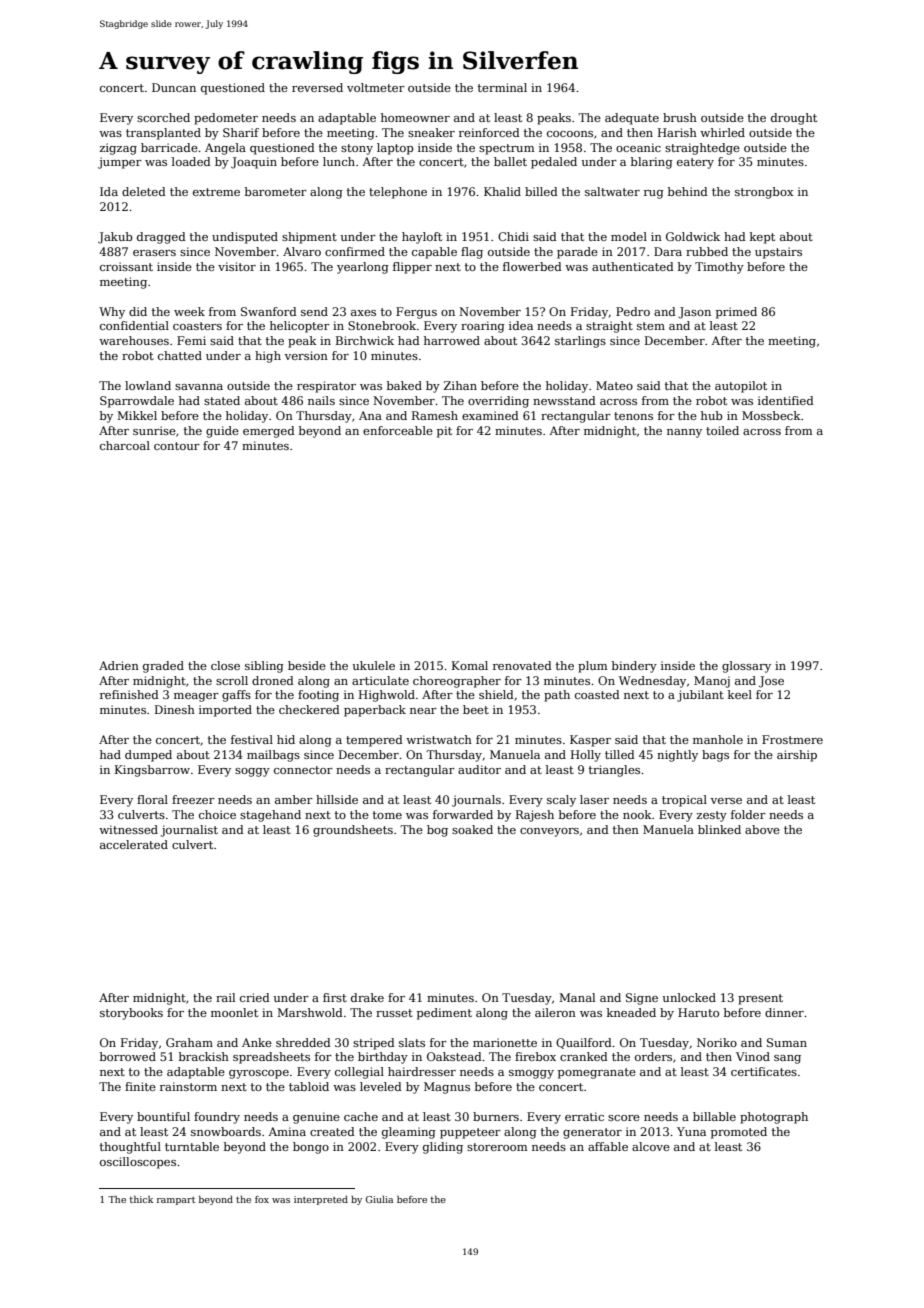 This image has width=924, height=1308. Describe the element at coordinates (154, 253) in the image. I see `erasers` at that location.
